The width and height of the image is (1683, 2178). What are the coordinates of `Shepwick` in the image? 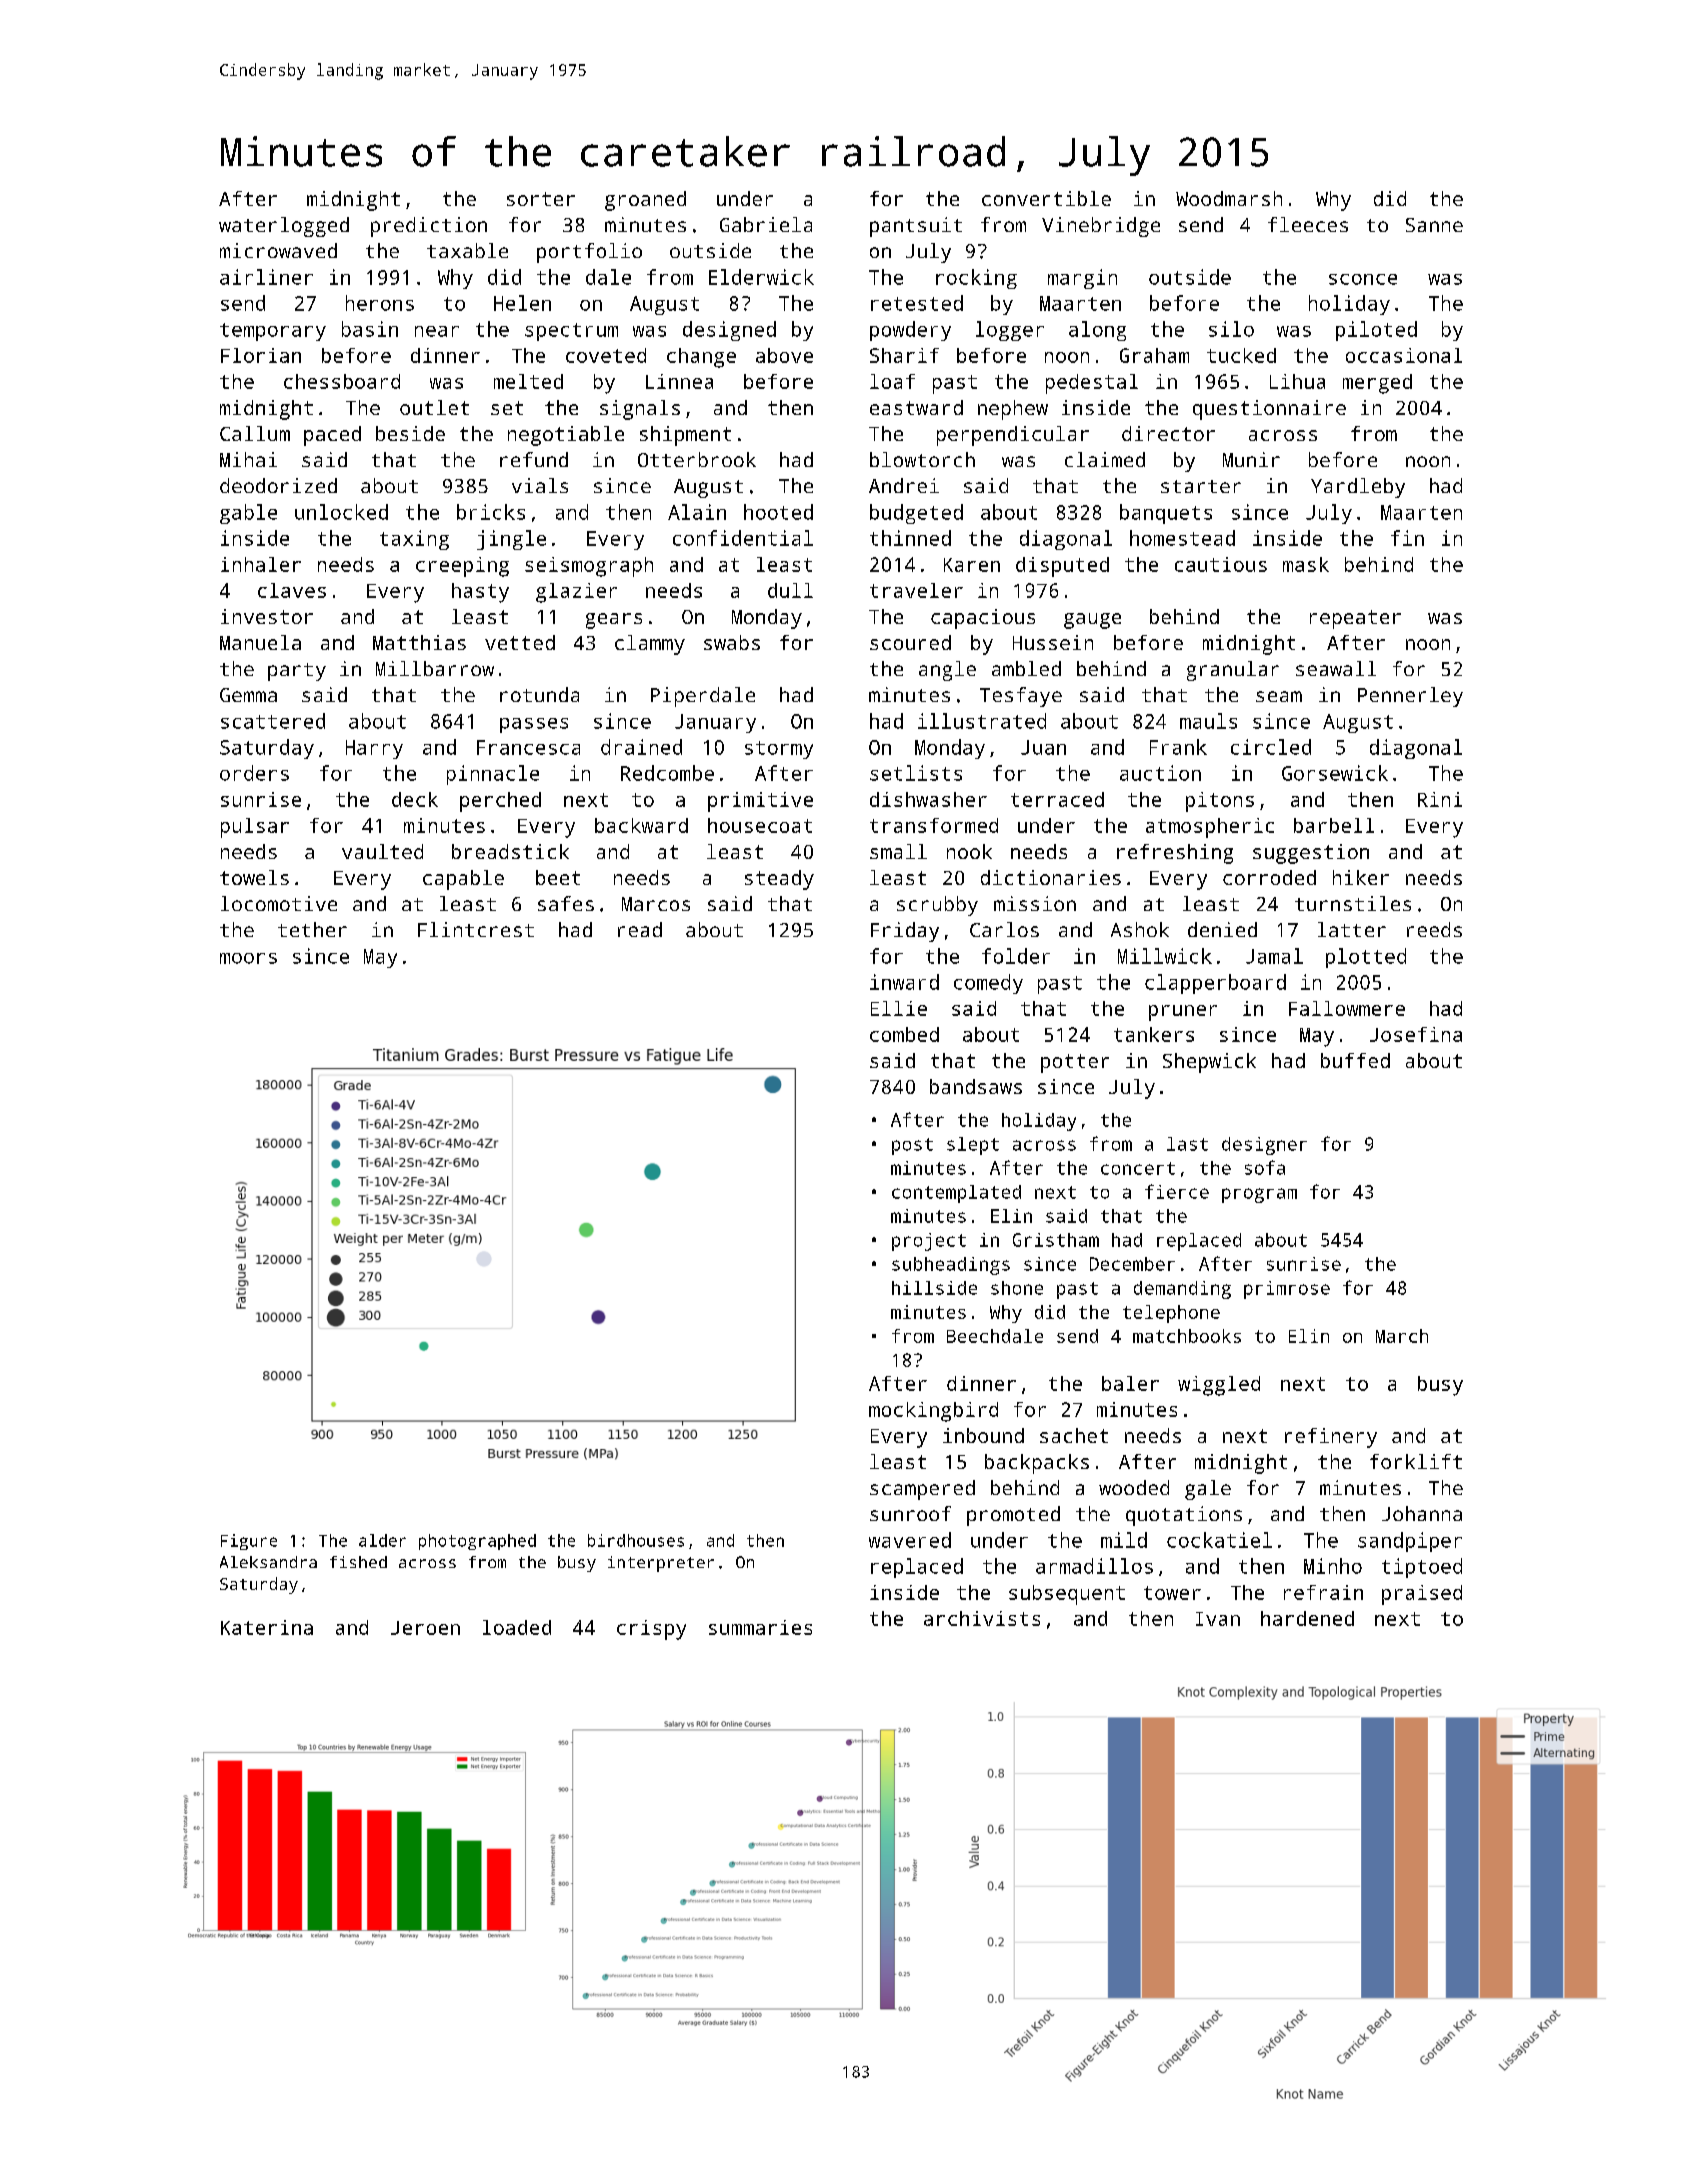 It's located at (1209, 1063).
